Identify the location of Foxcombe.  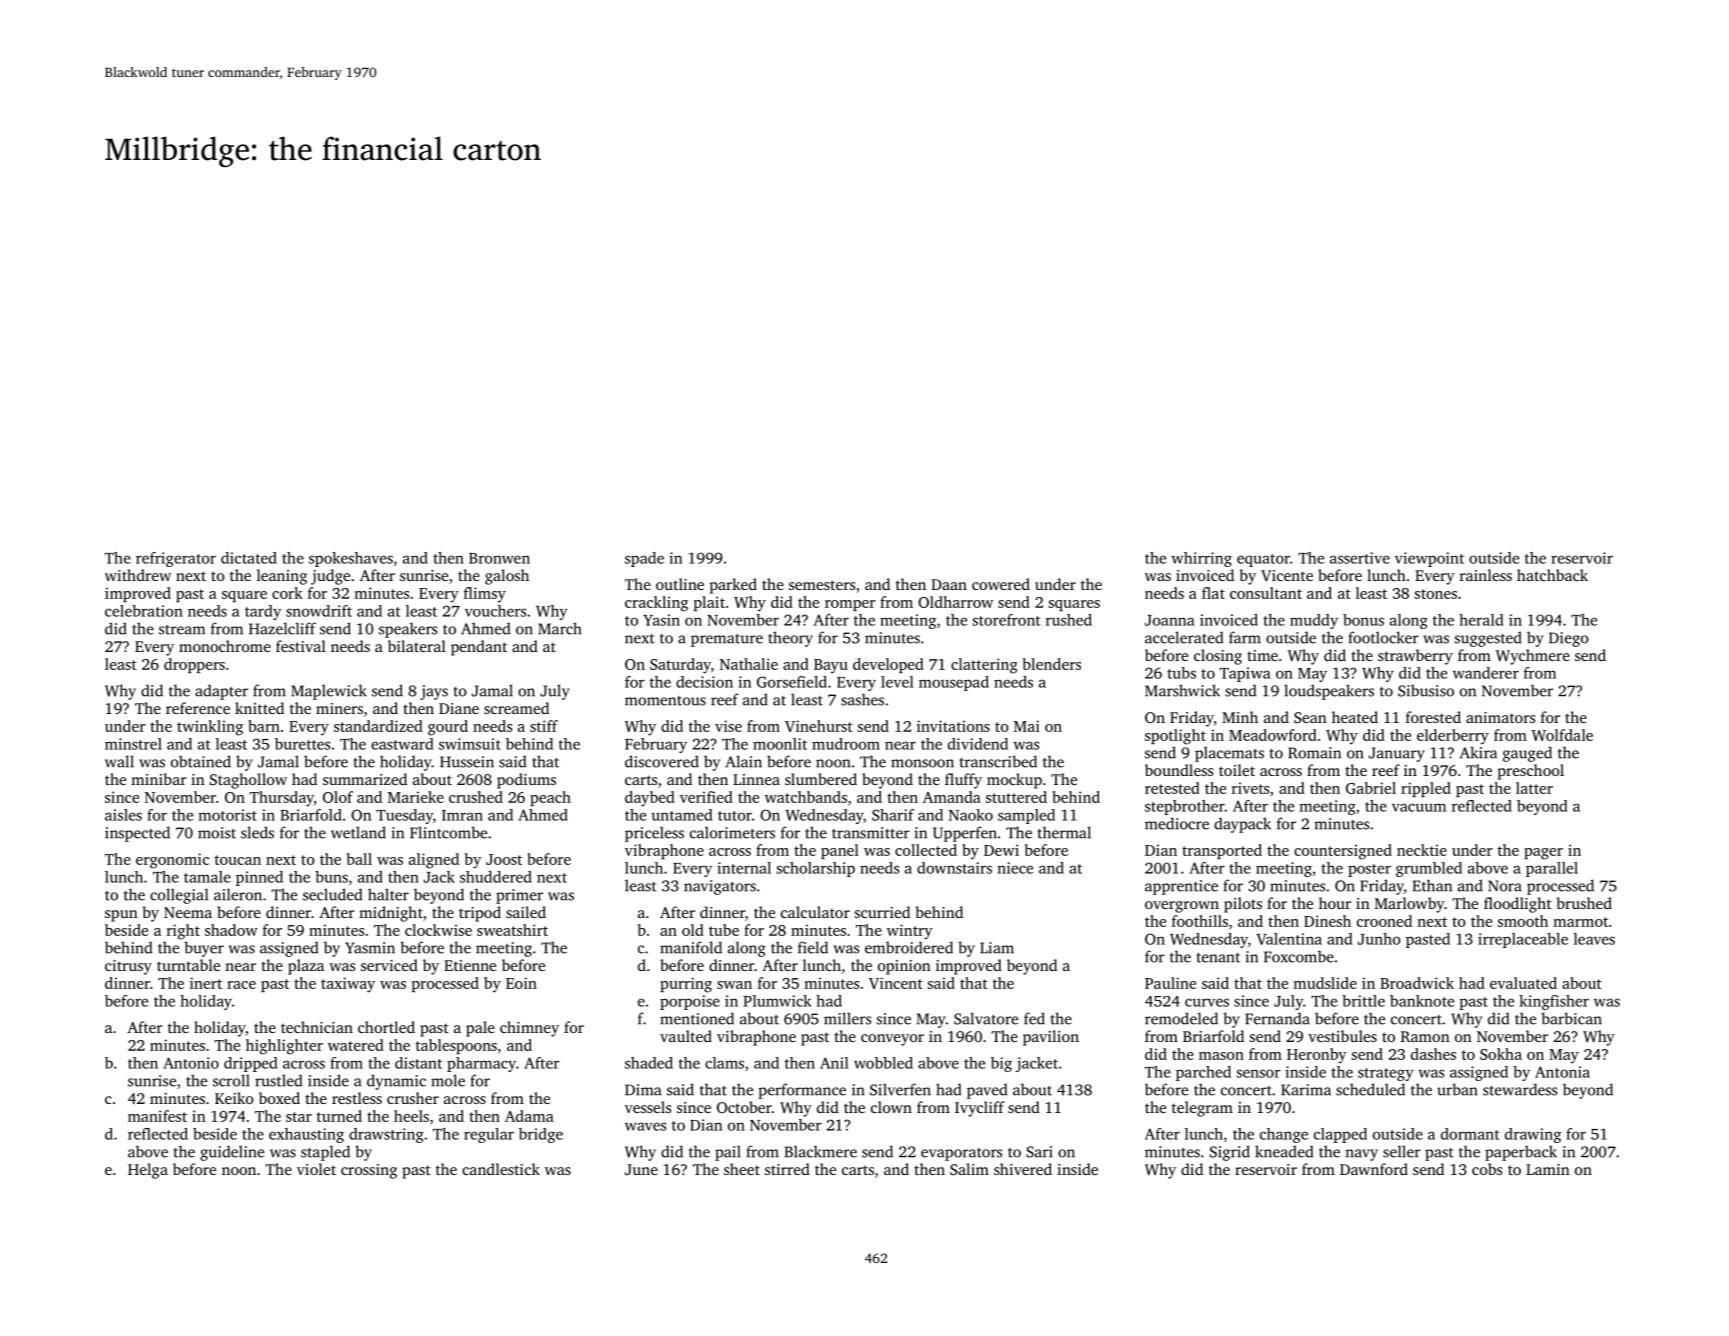
(1299, 956).
